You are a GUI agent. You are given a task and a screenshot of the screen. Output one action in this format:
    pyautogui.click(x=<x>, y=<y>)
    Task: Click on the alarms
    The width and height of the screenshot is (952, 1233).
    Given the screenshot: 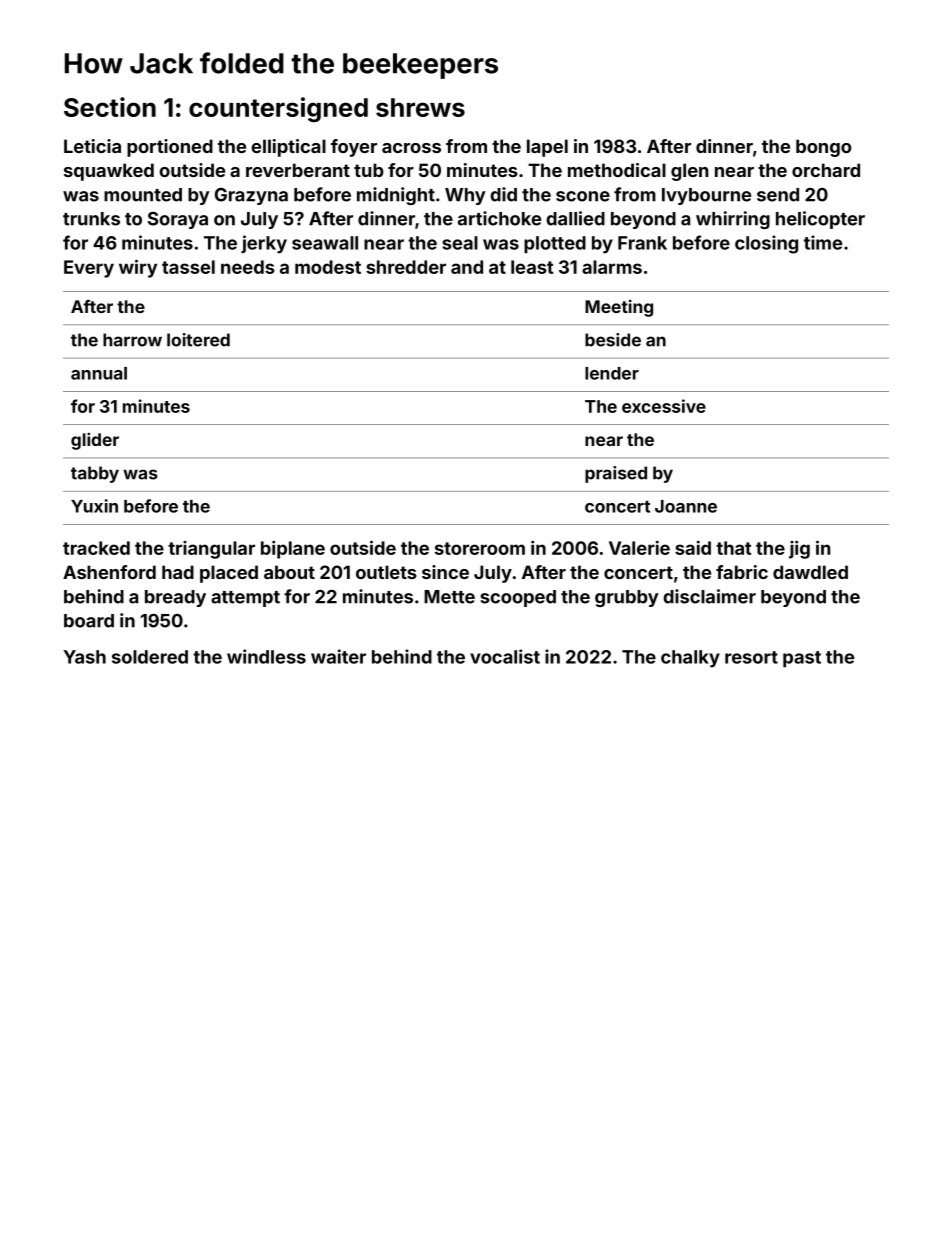 What is the action you would take?
    pyautogui.click(x=612, y=267)
